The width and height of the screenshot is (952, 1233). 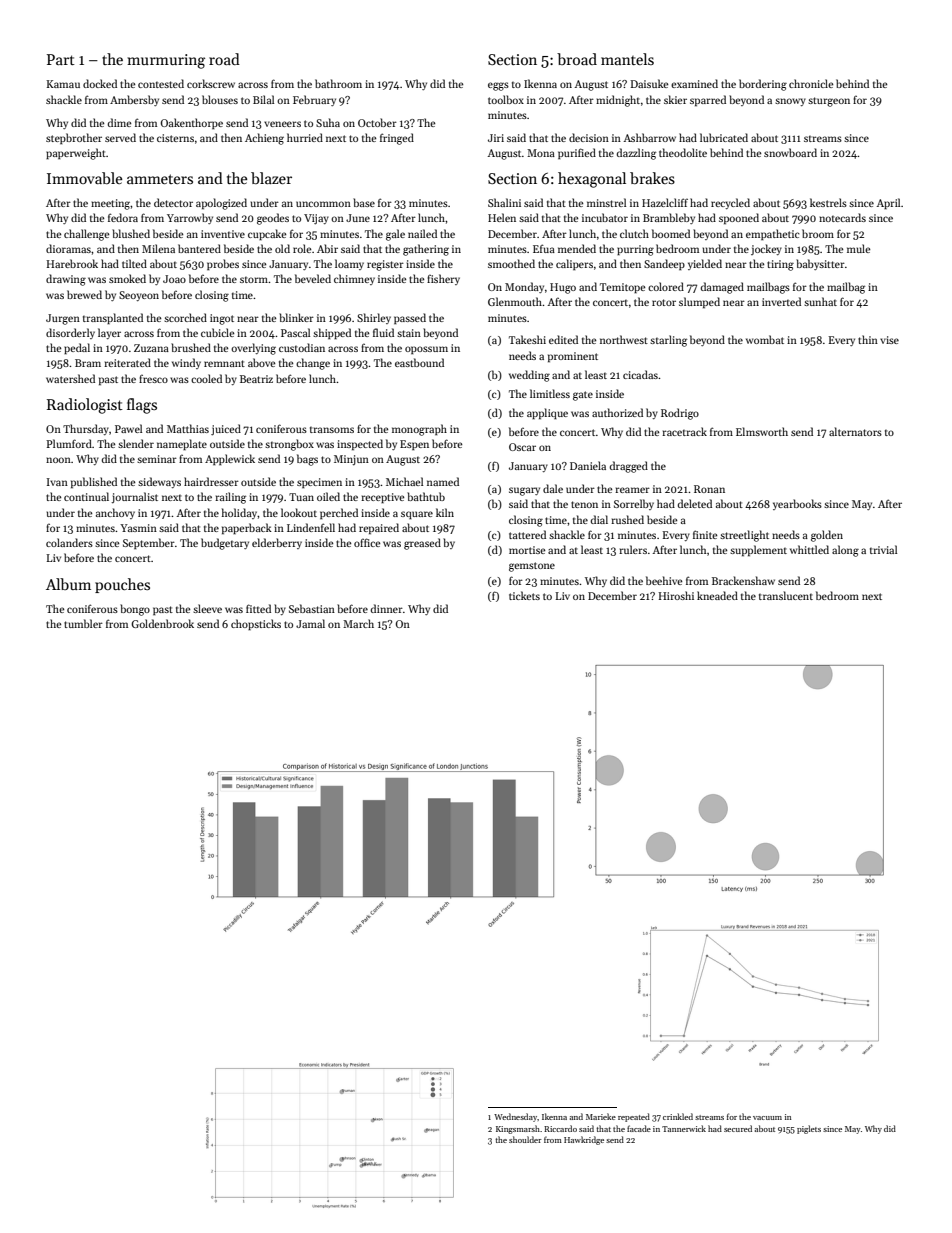 I want to click on dinner, so click(x=387, y=608).
